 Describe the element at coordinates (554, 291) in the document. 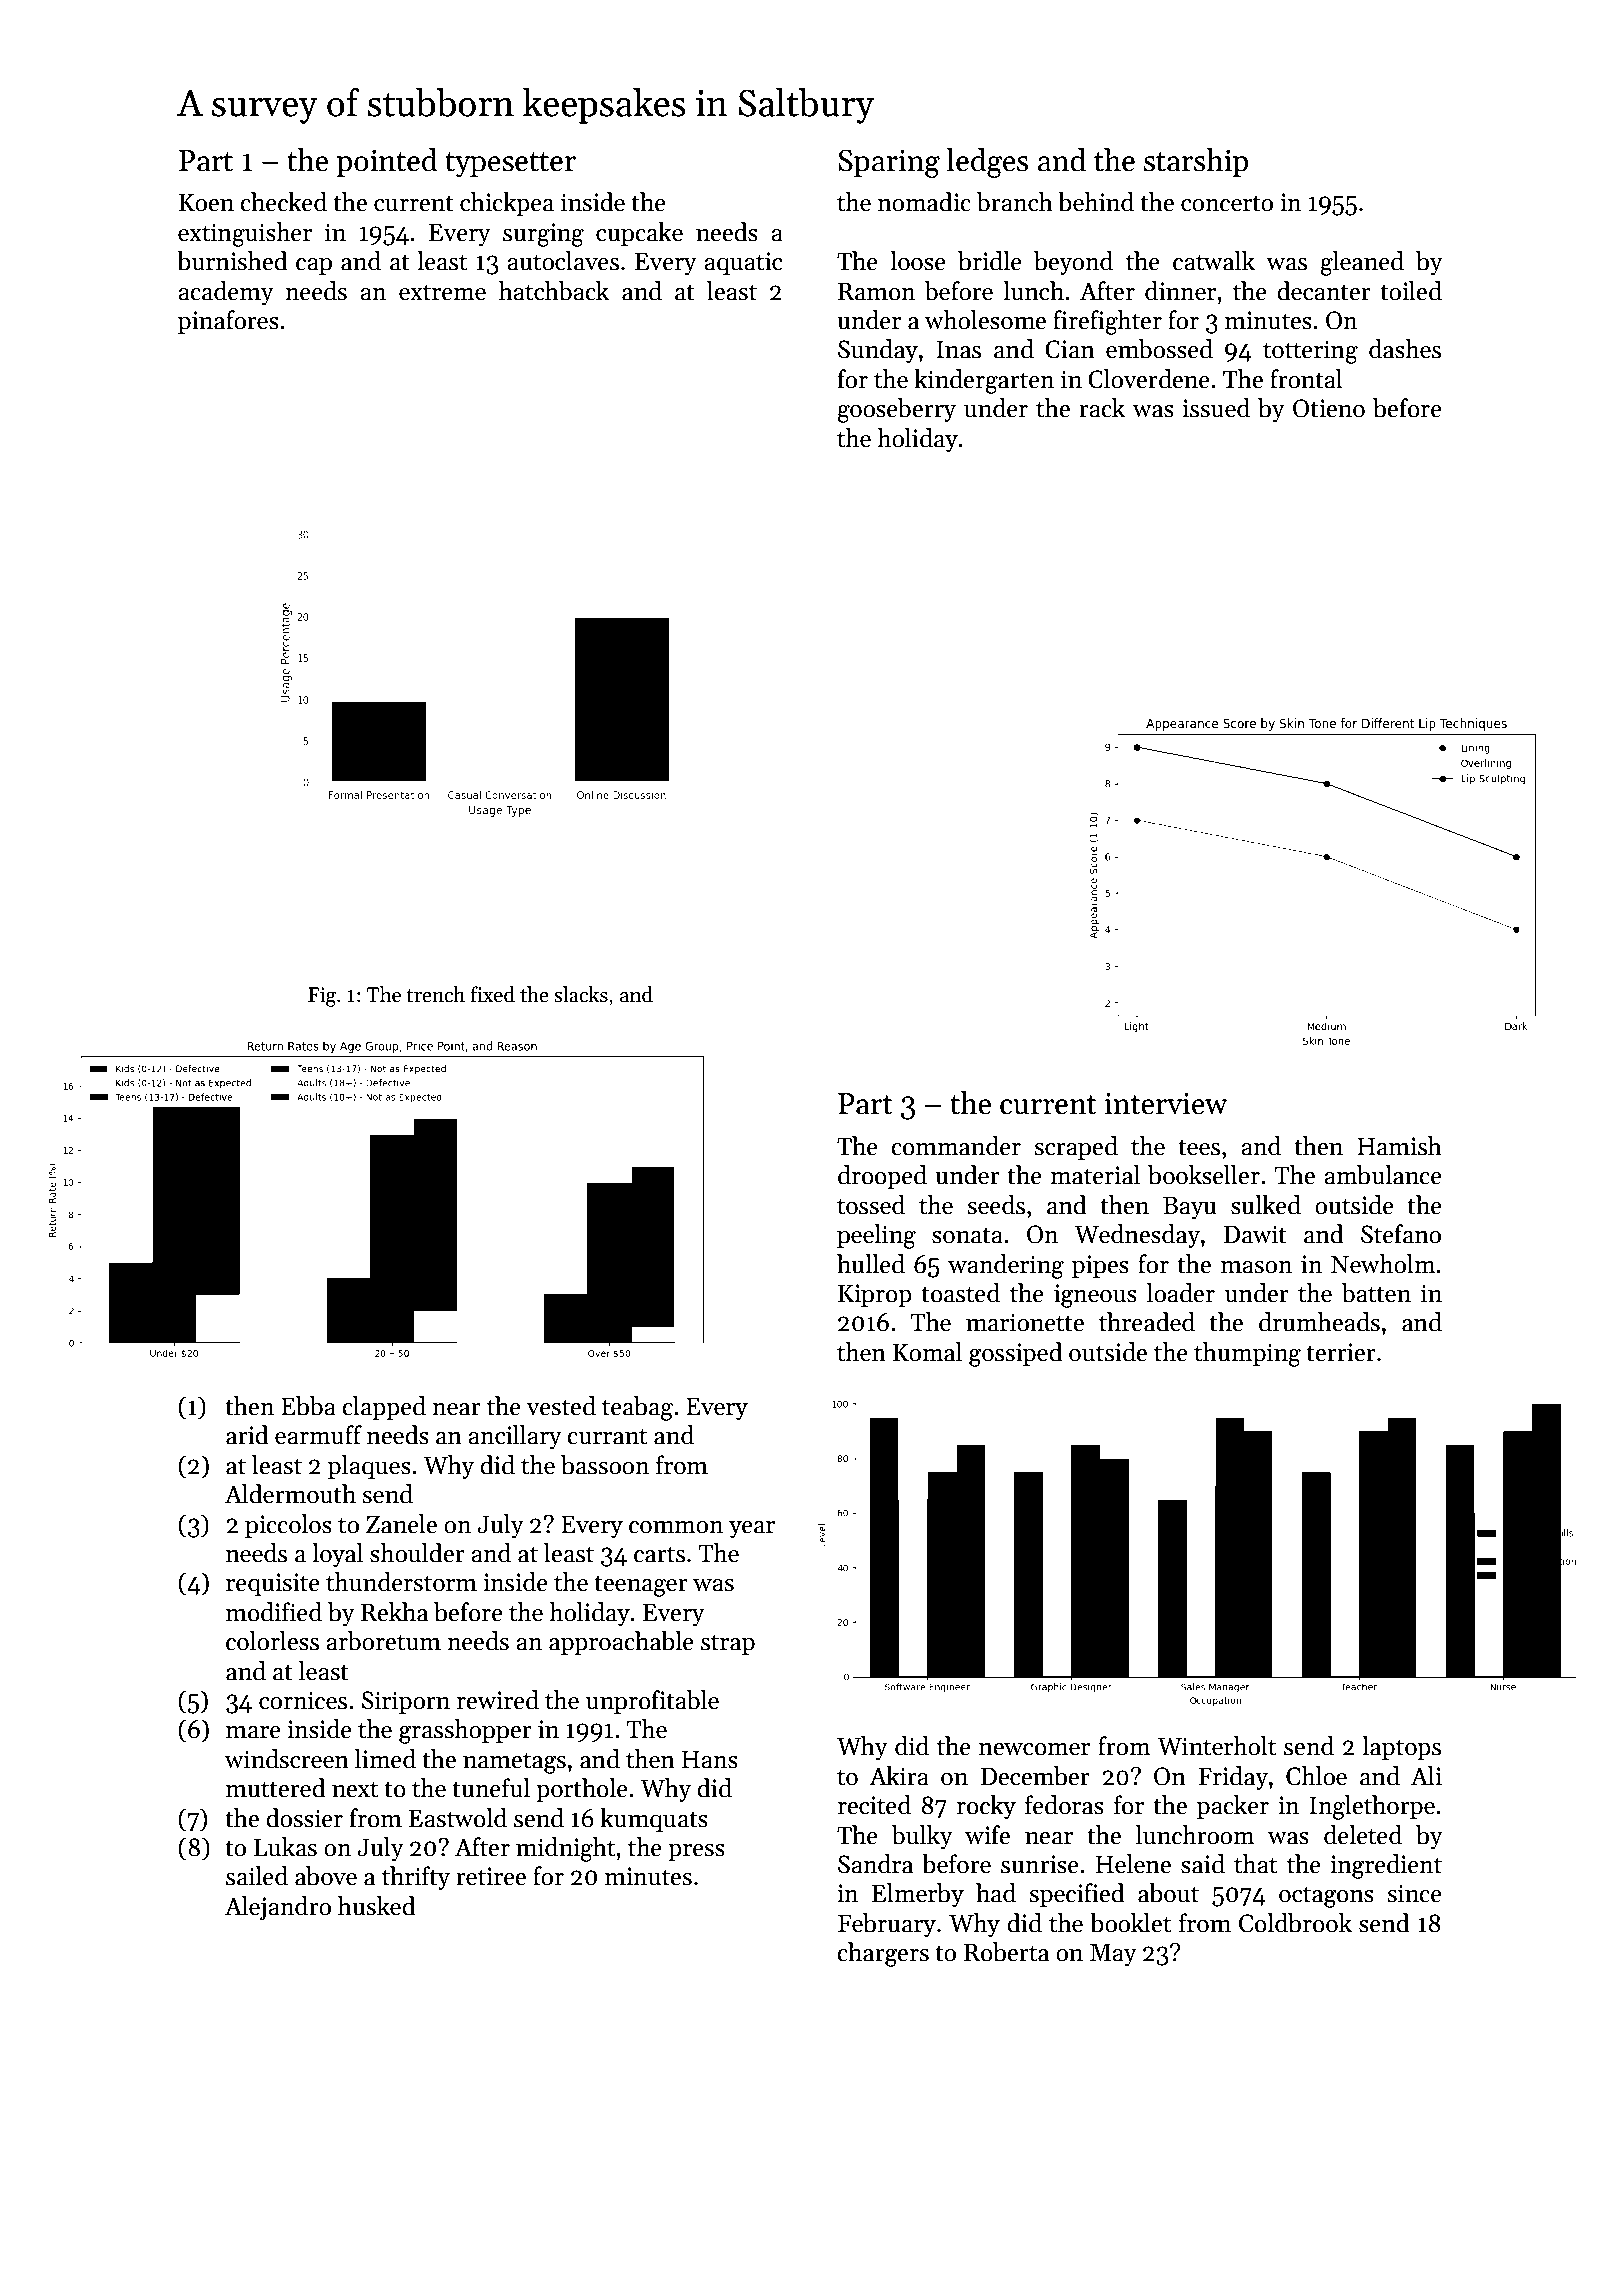

I see `hatchback` at that location.
